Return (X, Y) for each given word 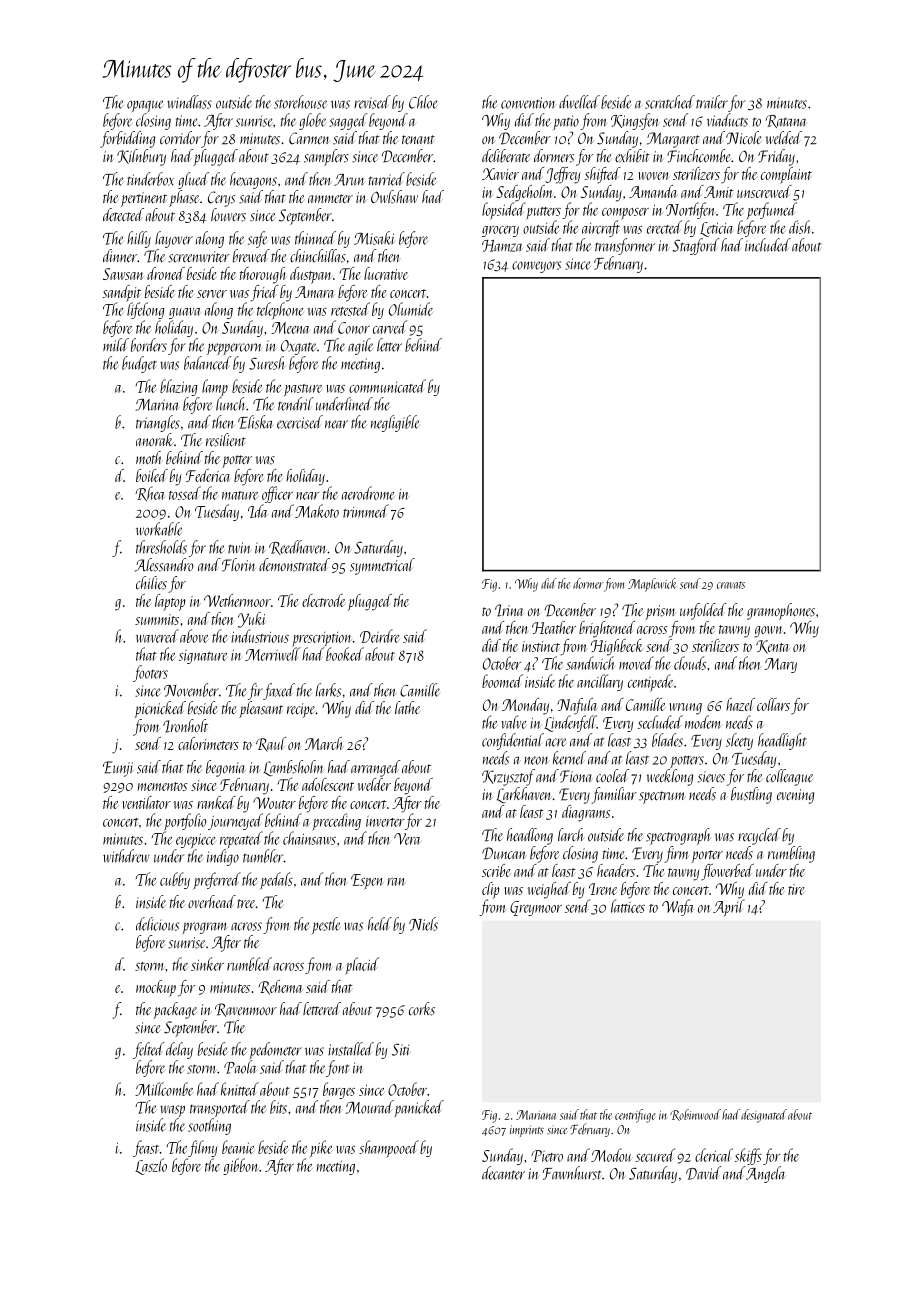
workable (159, 529)
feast (146, 1148)
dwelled (579, 102)
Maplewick (652, 585)
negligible (395, 423)
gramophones (781, 611)
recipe (301, 710)
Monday (525, 706)
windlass (189, 102)
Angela (766, 1174)
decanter (503, 1173)
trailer (712, 102)
